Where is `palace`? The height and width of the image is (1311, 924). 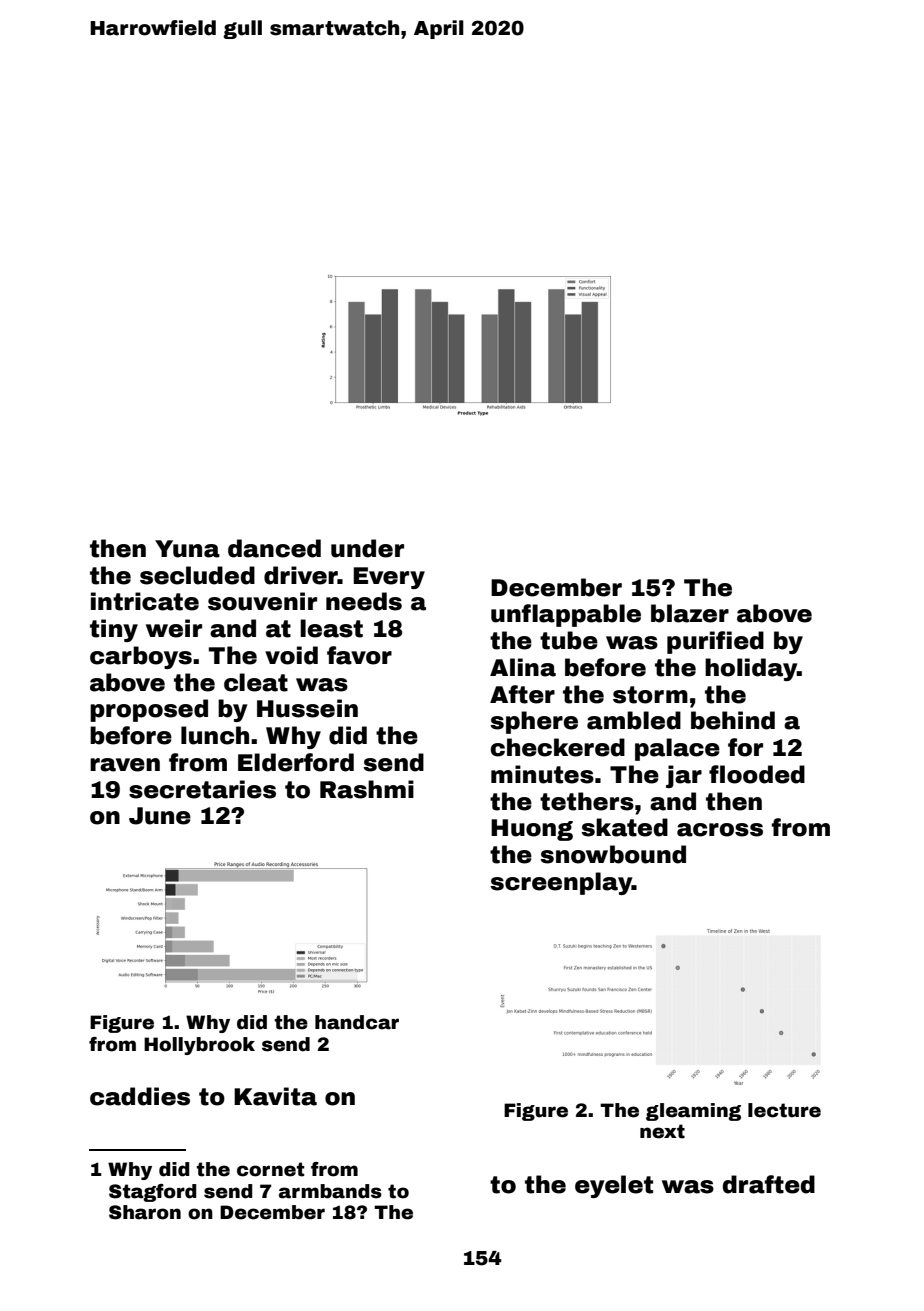 palace is located at coordinates (677, 749).
